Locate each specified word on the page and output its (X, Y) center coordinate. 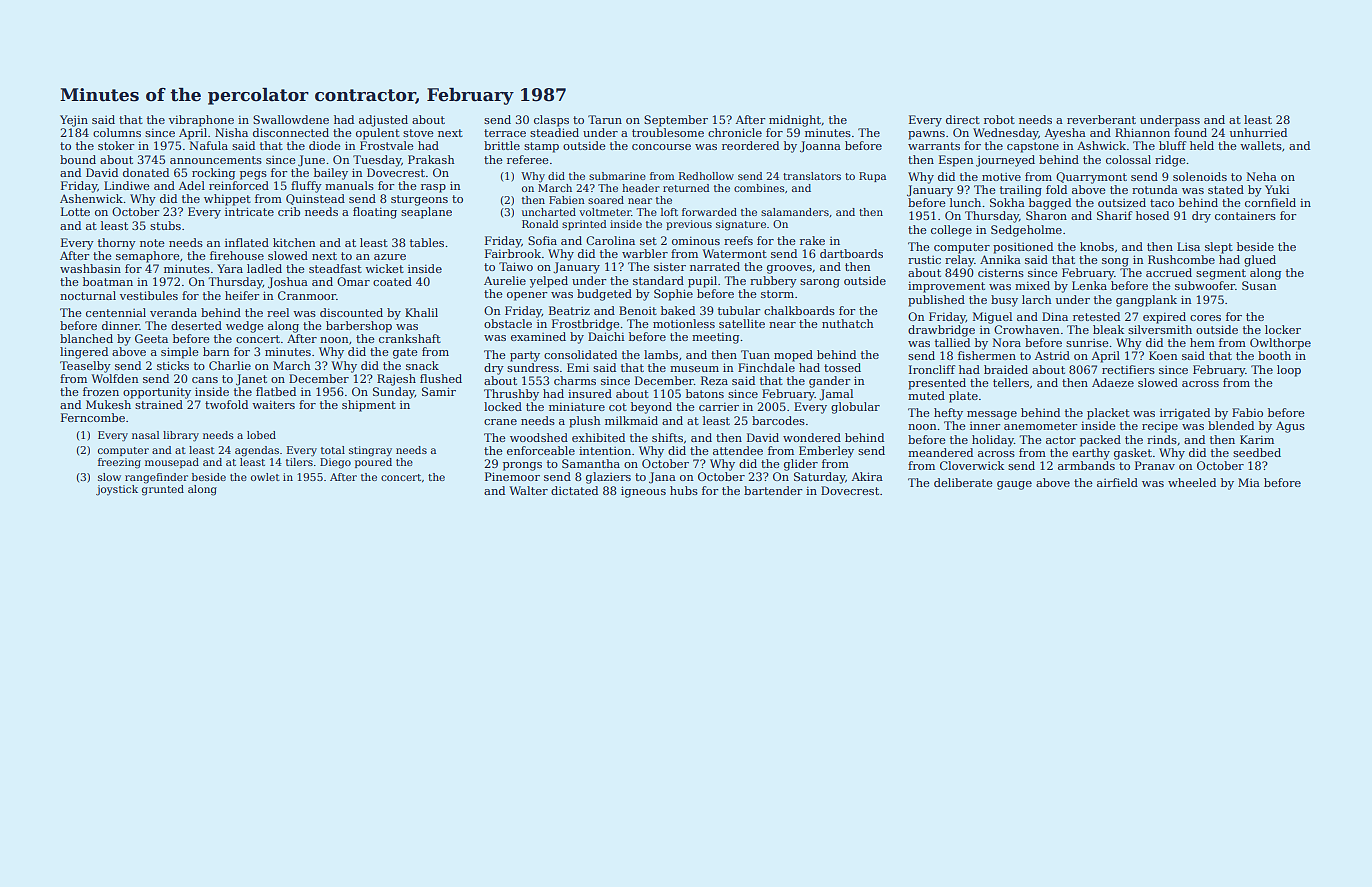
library (181, 436)
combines (759, 188)
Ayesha (1065, 134)
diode (325, 145)
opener (527, 296)
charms (575, 380)
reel (278, 312)
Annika (1000, 259)
